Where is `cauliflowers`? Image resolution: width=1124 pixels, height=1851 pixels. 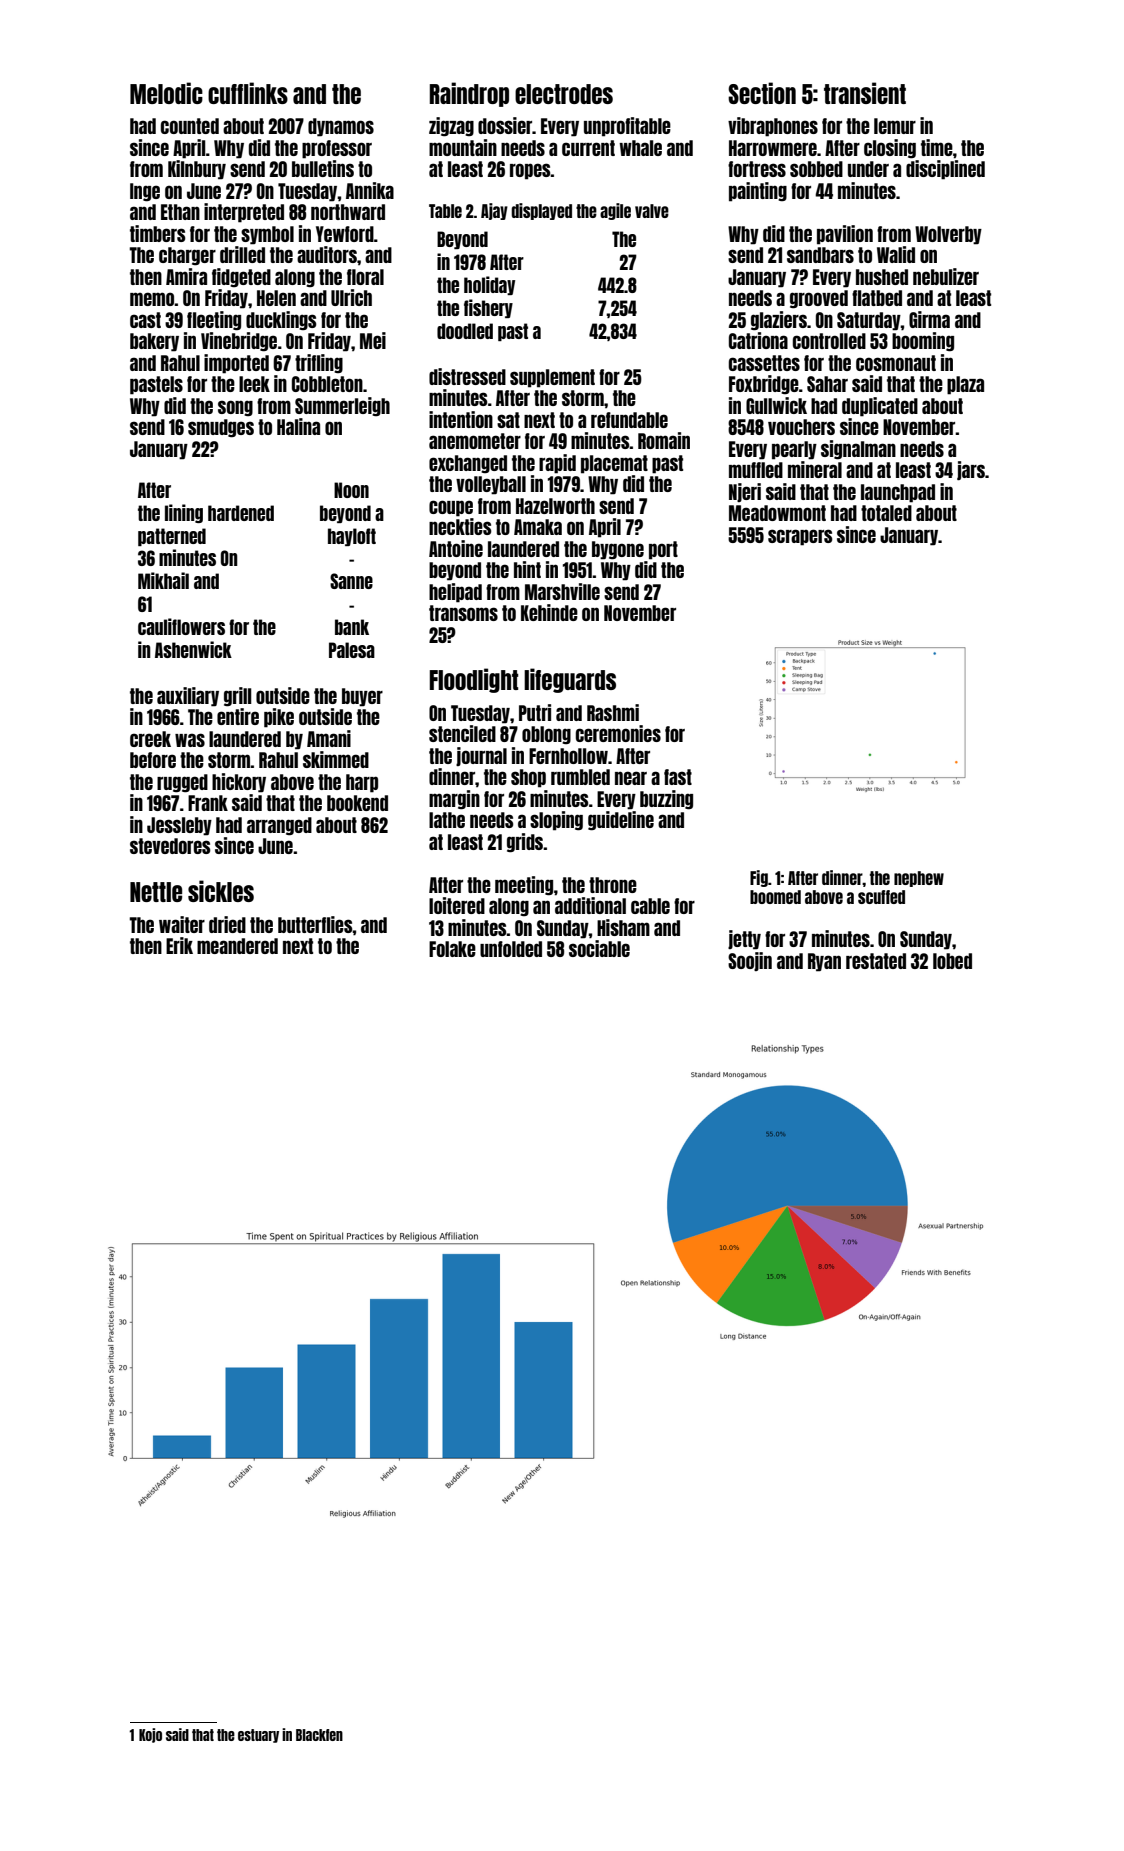 cauliflowers is located at coordinates (181, 626).
